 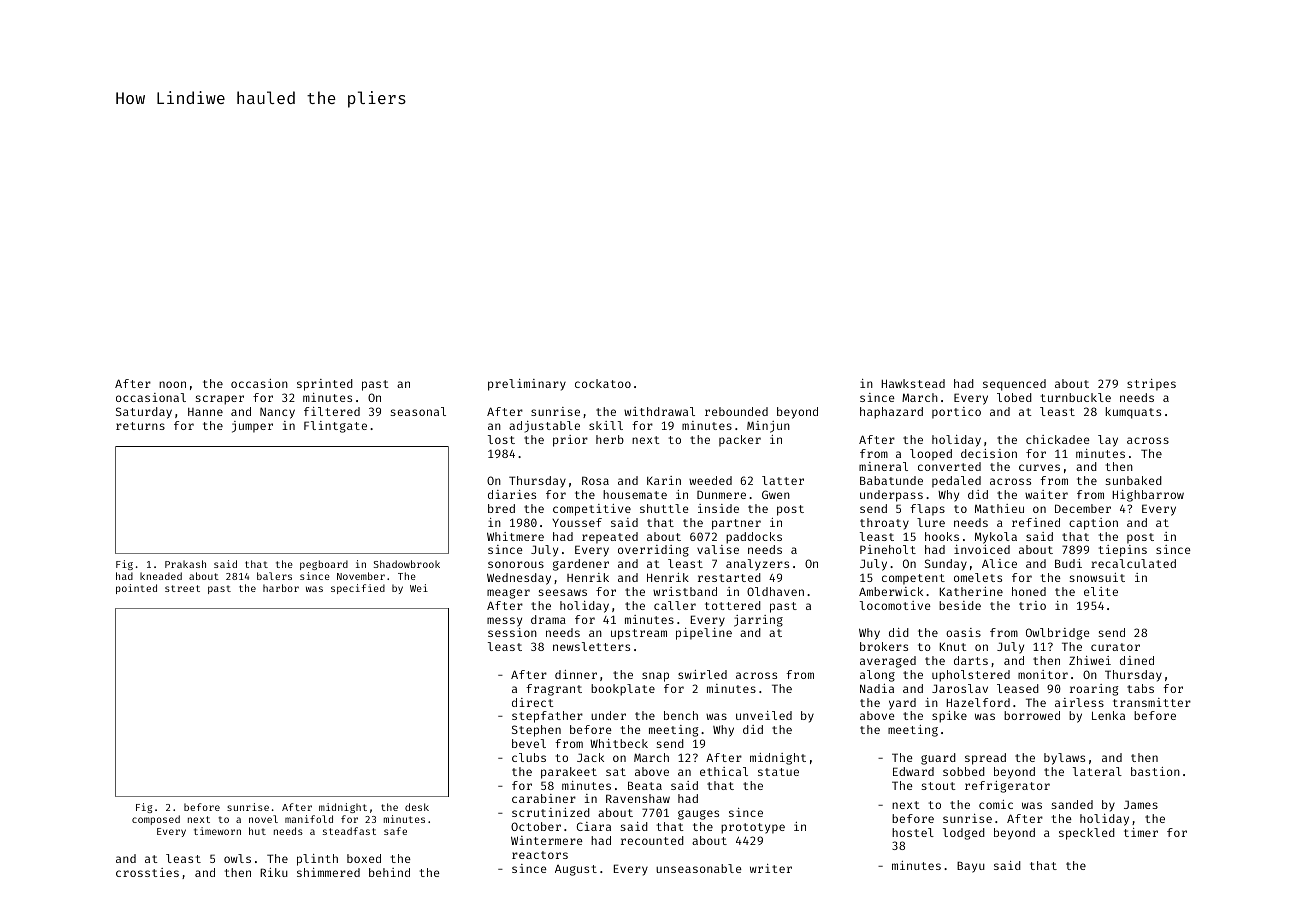 What do you see at coordinates (324, 565) in the screenshot?
I see `pegboard` at bounding box center [324, 565].
